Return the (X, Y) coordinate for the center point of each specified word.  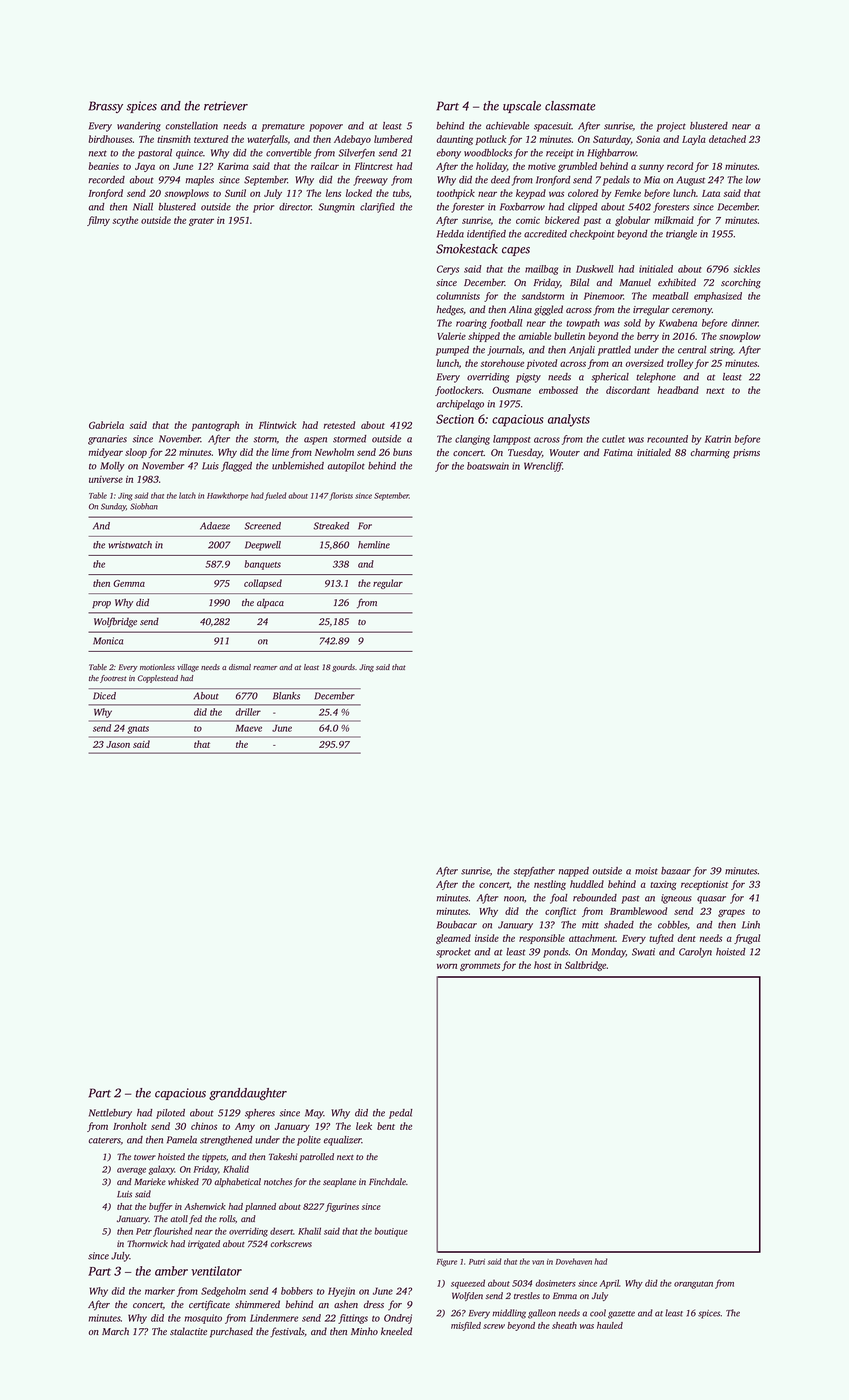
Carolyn (695, 953)
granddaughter (248, 1094)
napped (574, 872)
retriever (226, 106)
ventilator (216, 1271)
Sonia (648, 139)
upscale (522, 107)
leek (364, 1126)
